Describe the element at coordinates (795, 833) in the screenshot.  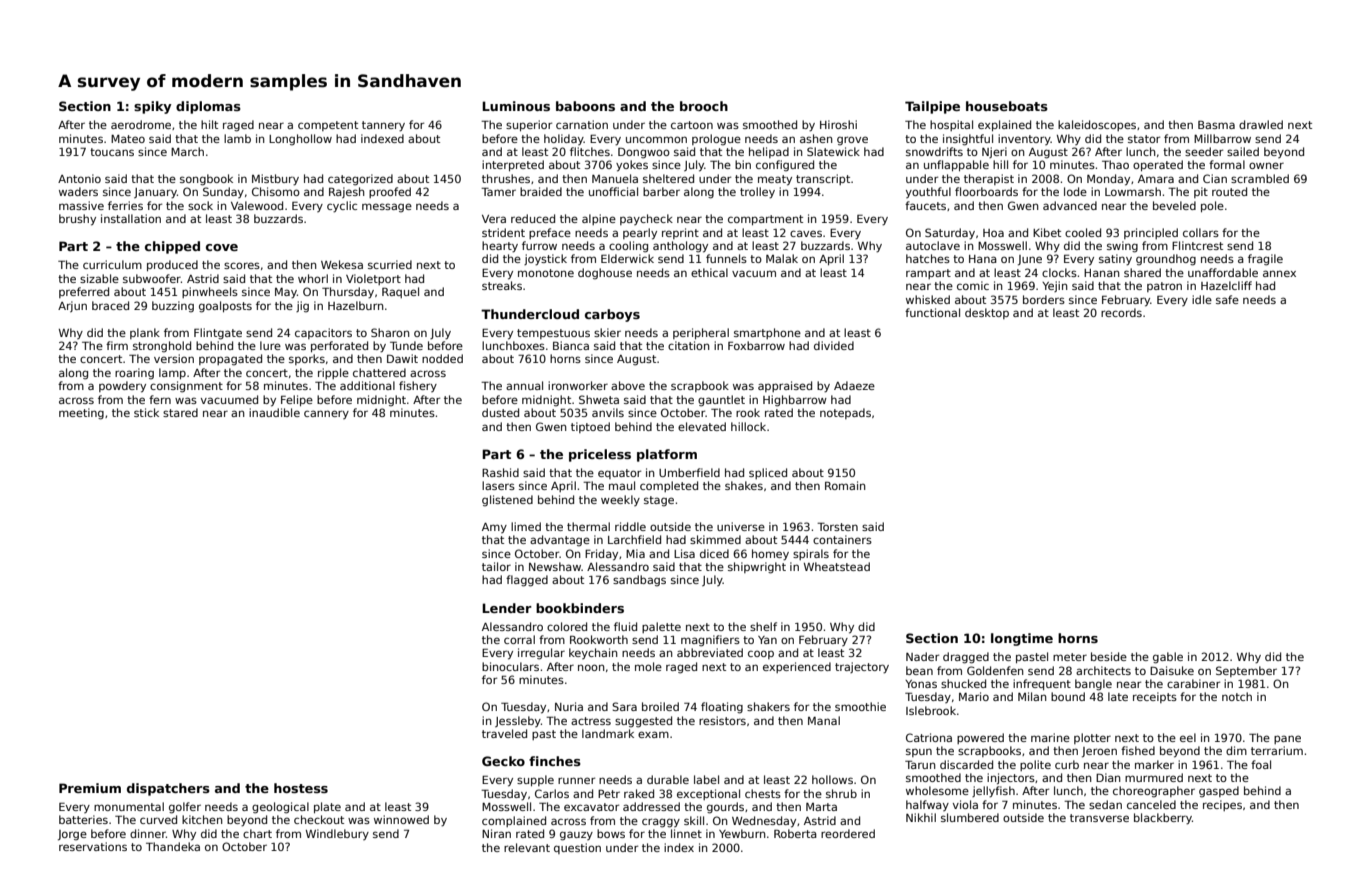
I see `Roberta` at that location.
